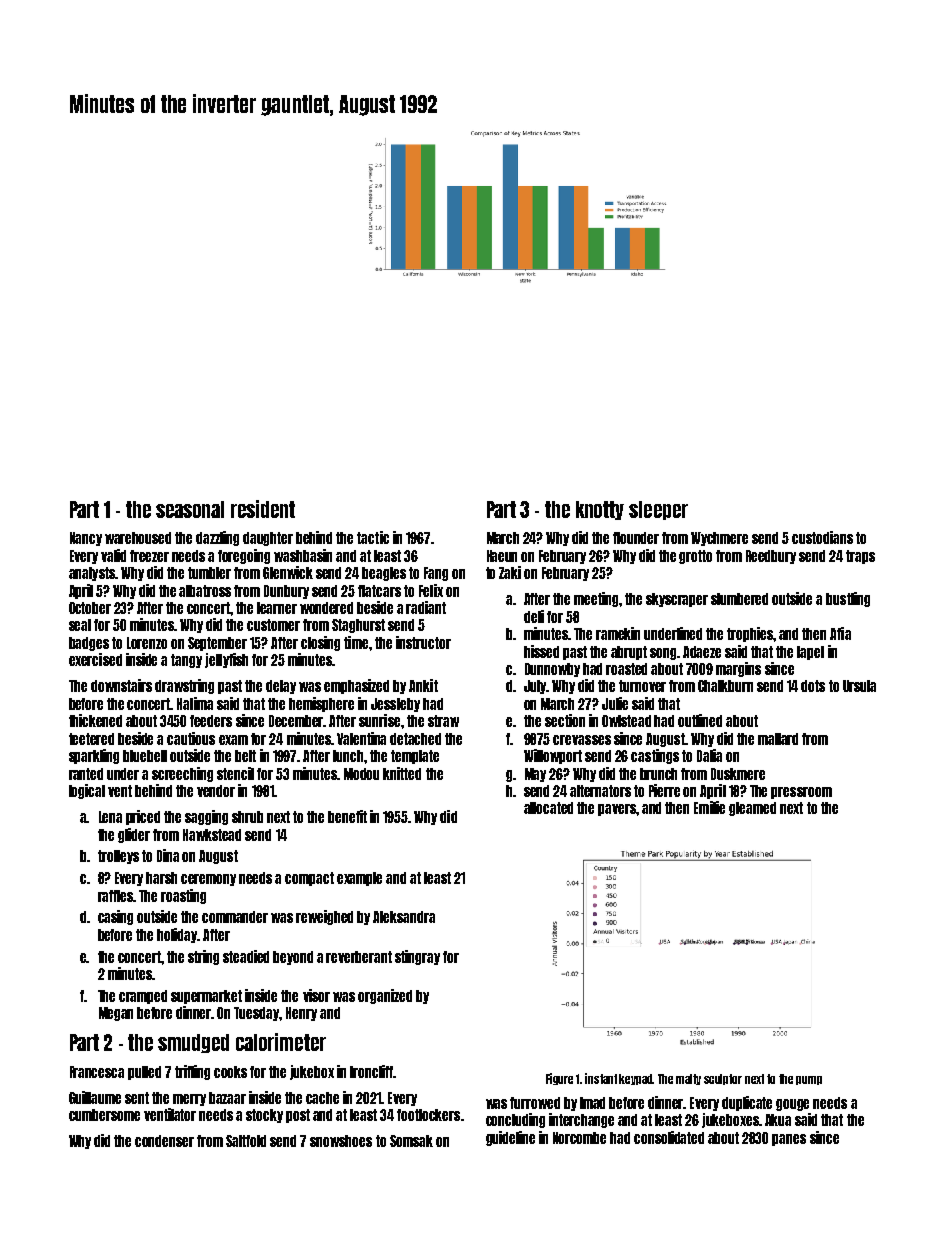 This document has height=1233, width=952. I want to click on meeting, so click(596, 599).
